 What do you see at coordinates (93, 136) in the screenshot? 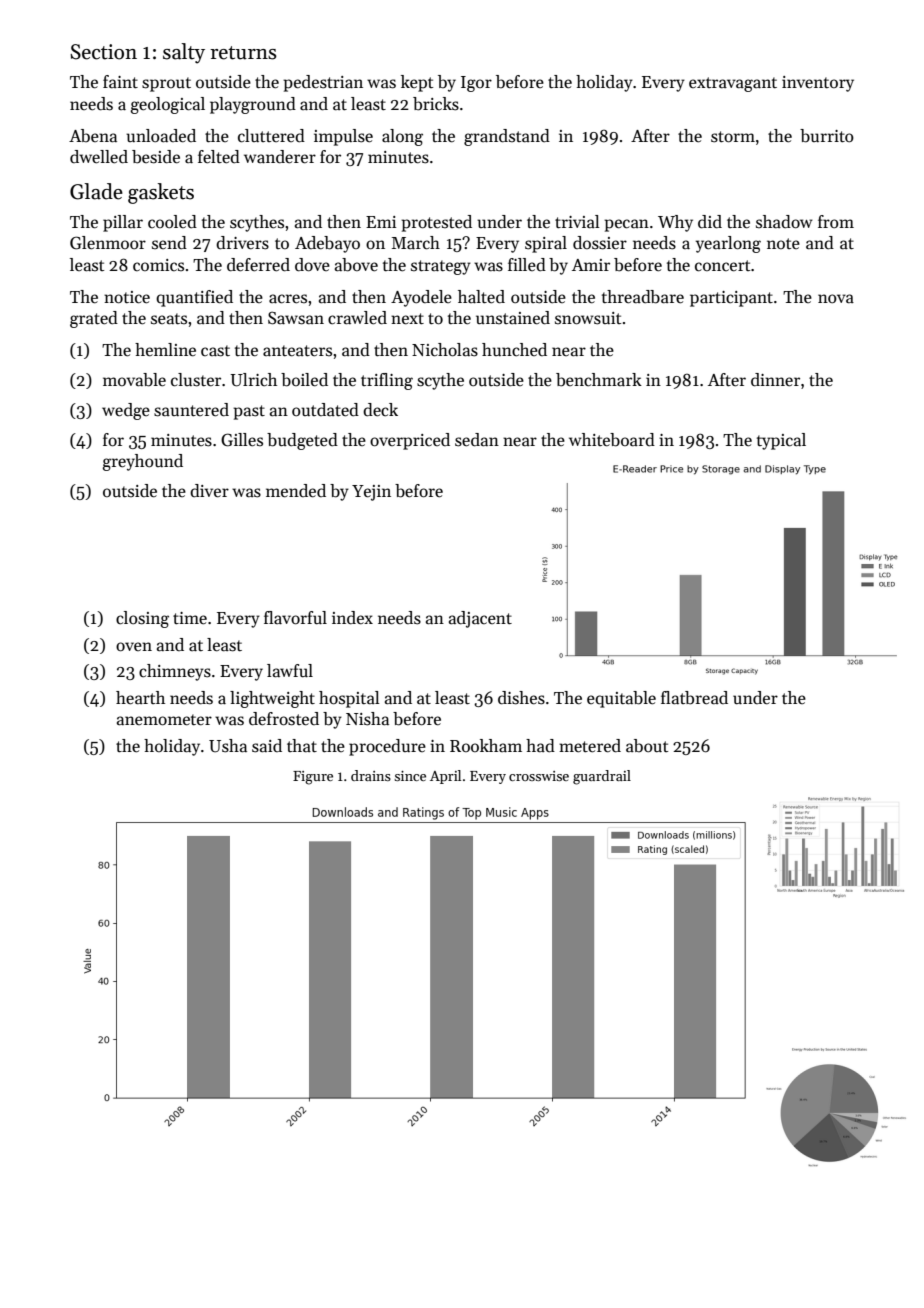
I see `Abena` at bounding box center [93, 136].
